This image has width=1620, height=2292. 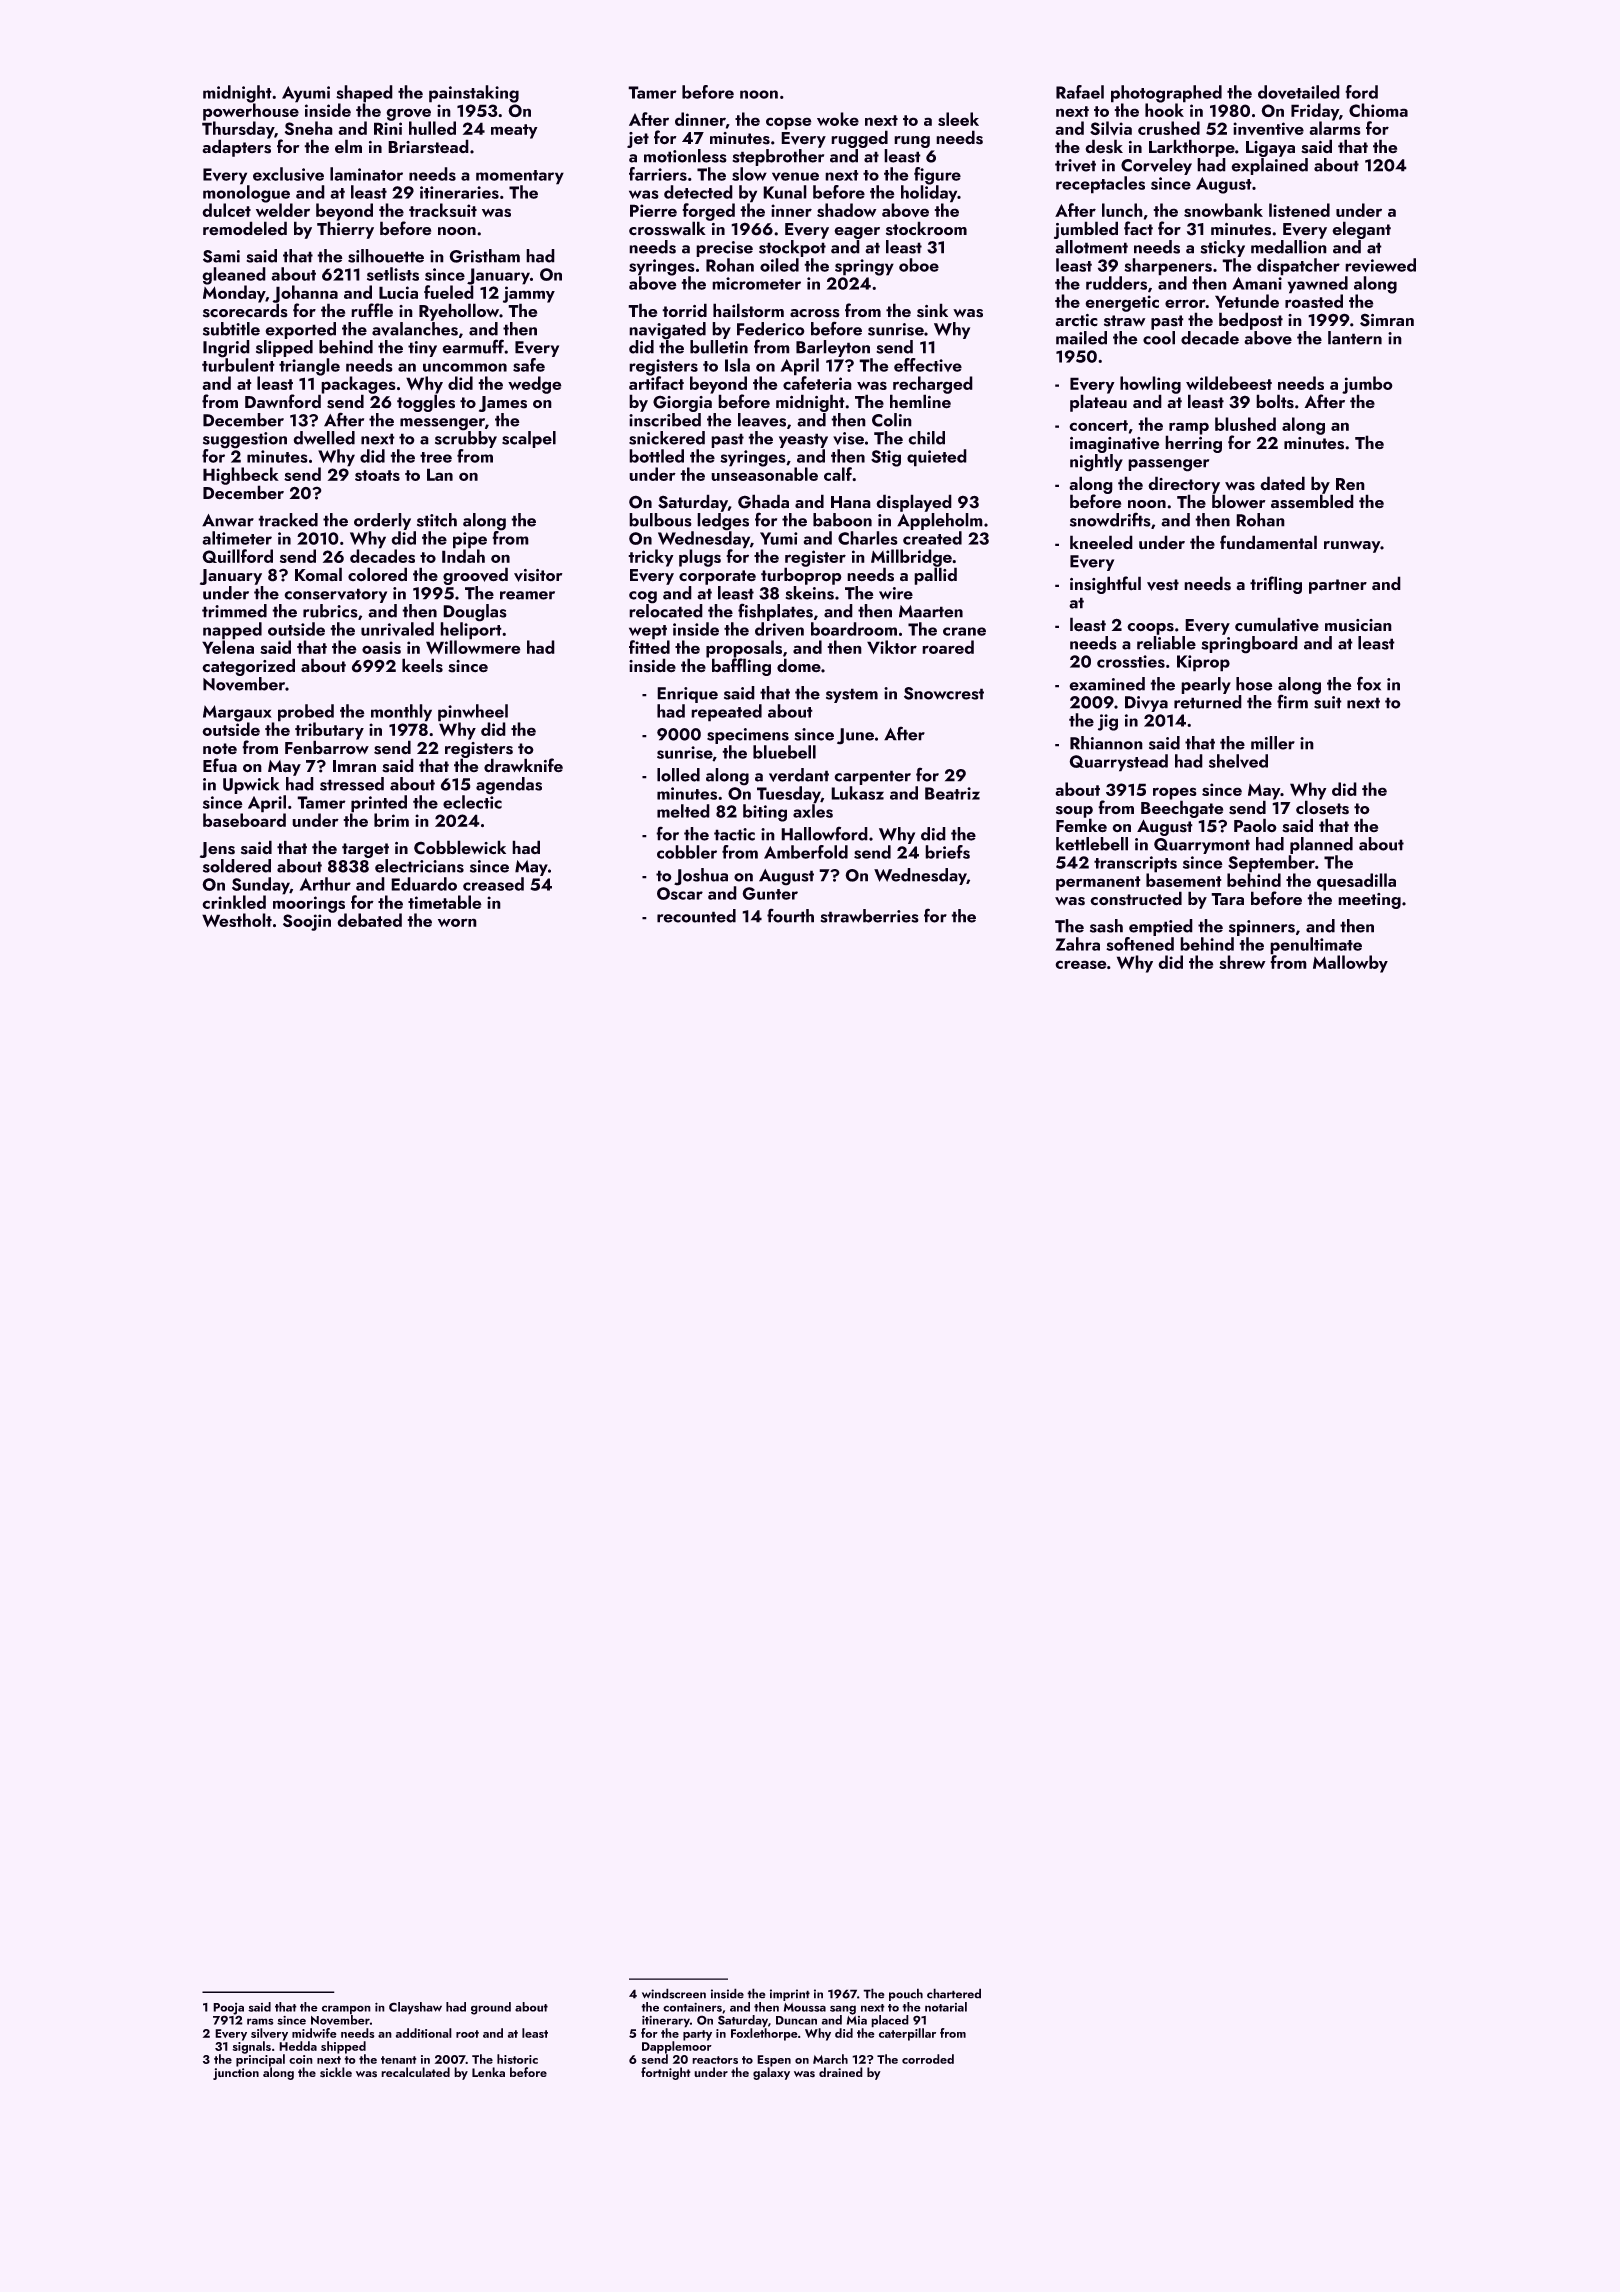 I want to click on shrew, so click(x=1242, y=962).
